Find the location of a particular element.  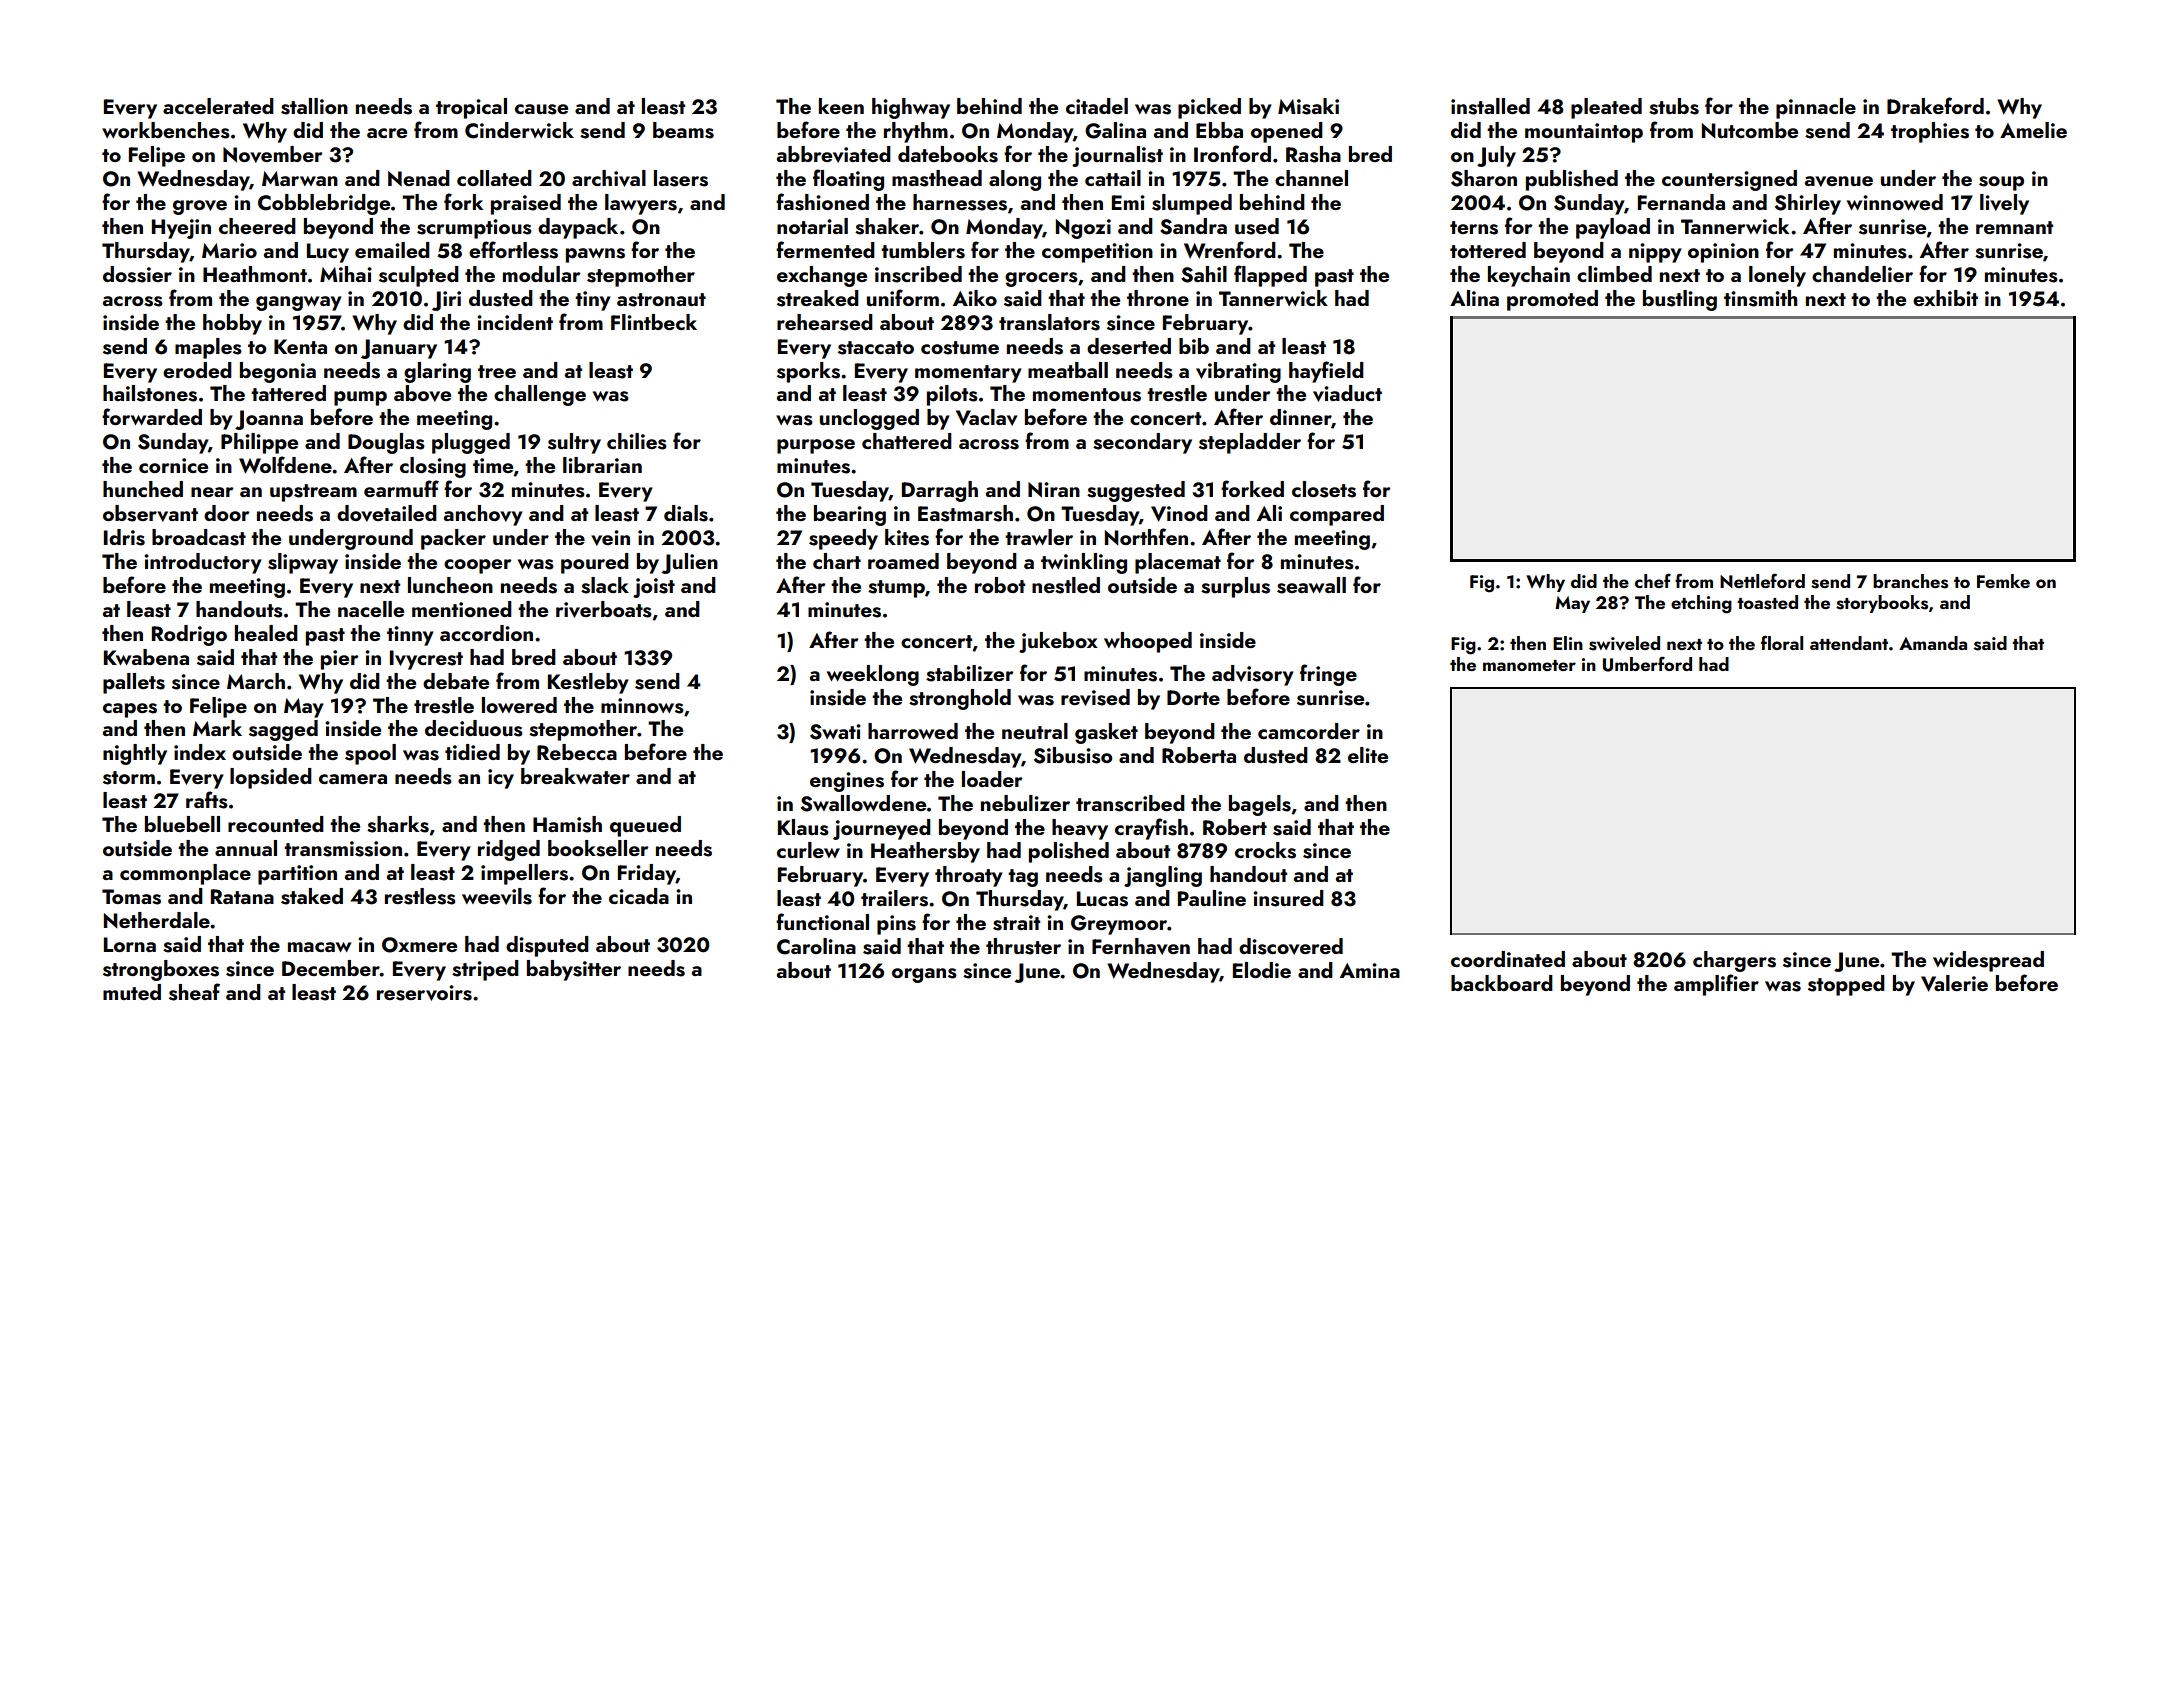

citadel is located at coordinates (1097, 106).
